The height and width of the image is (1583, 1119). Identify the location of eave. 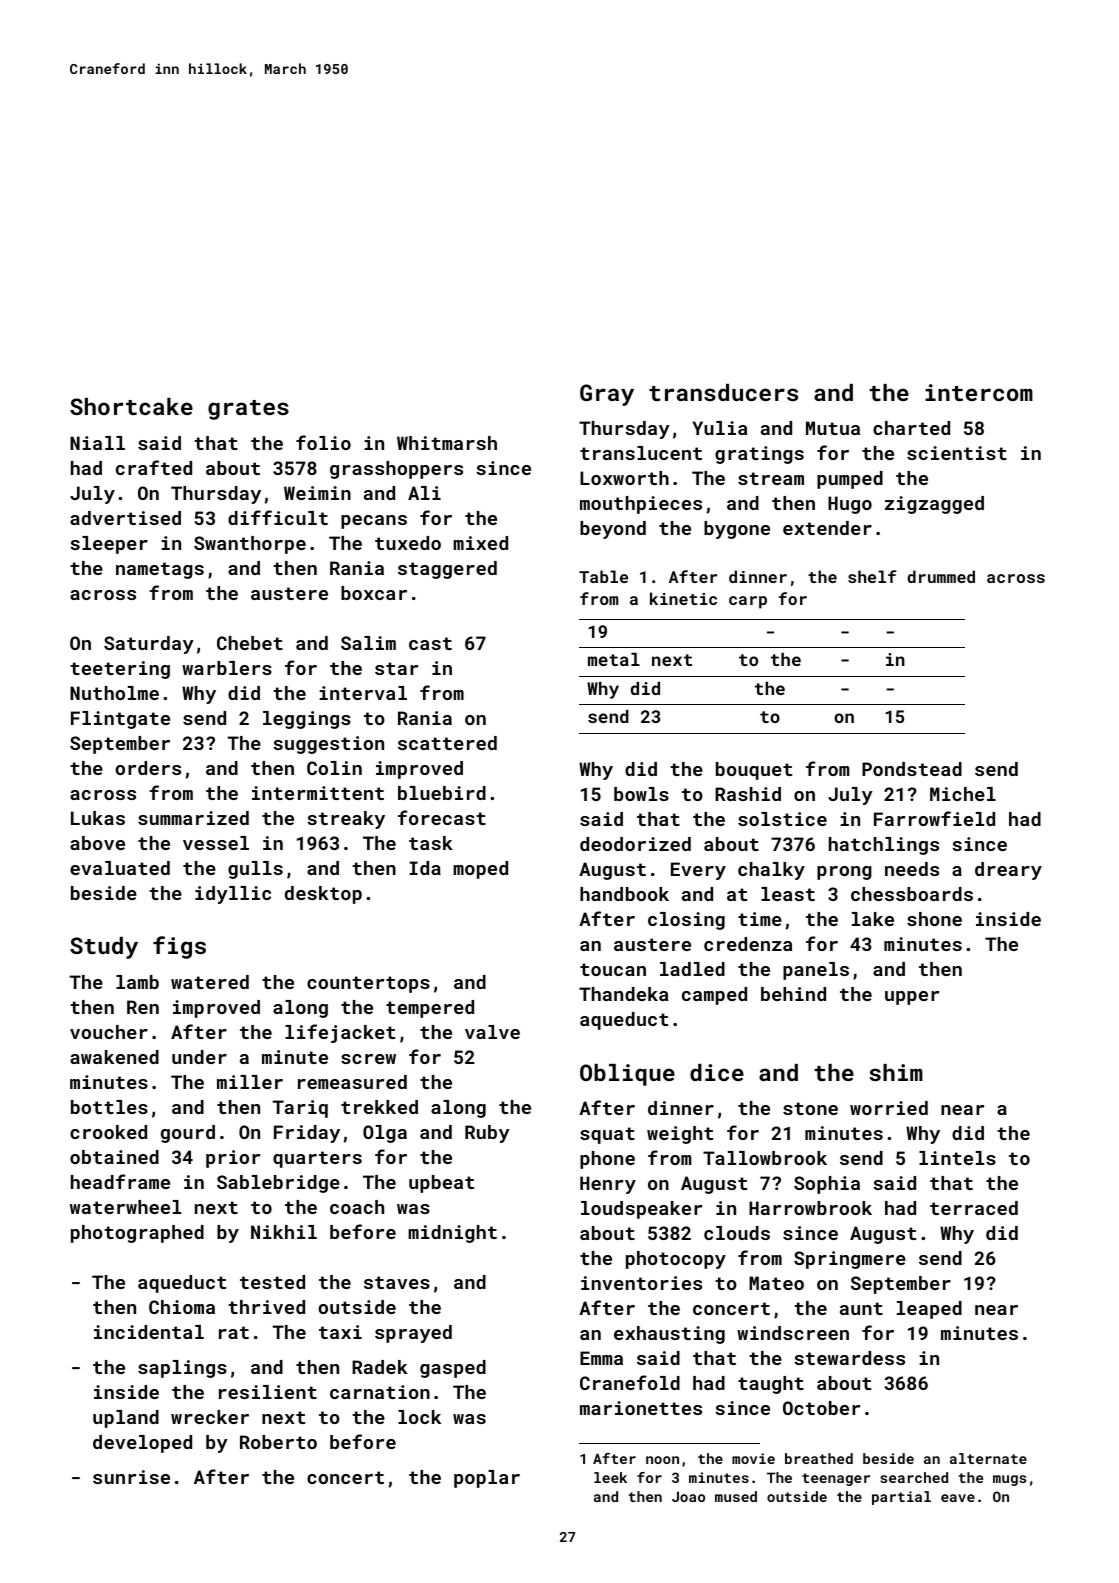
(958, 1498).
